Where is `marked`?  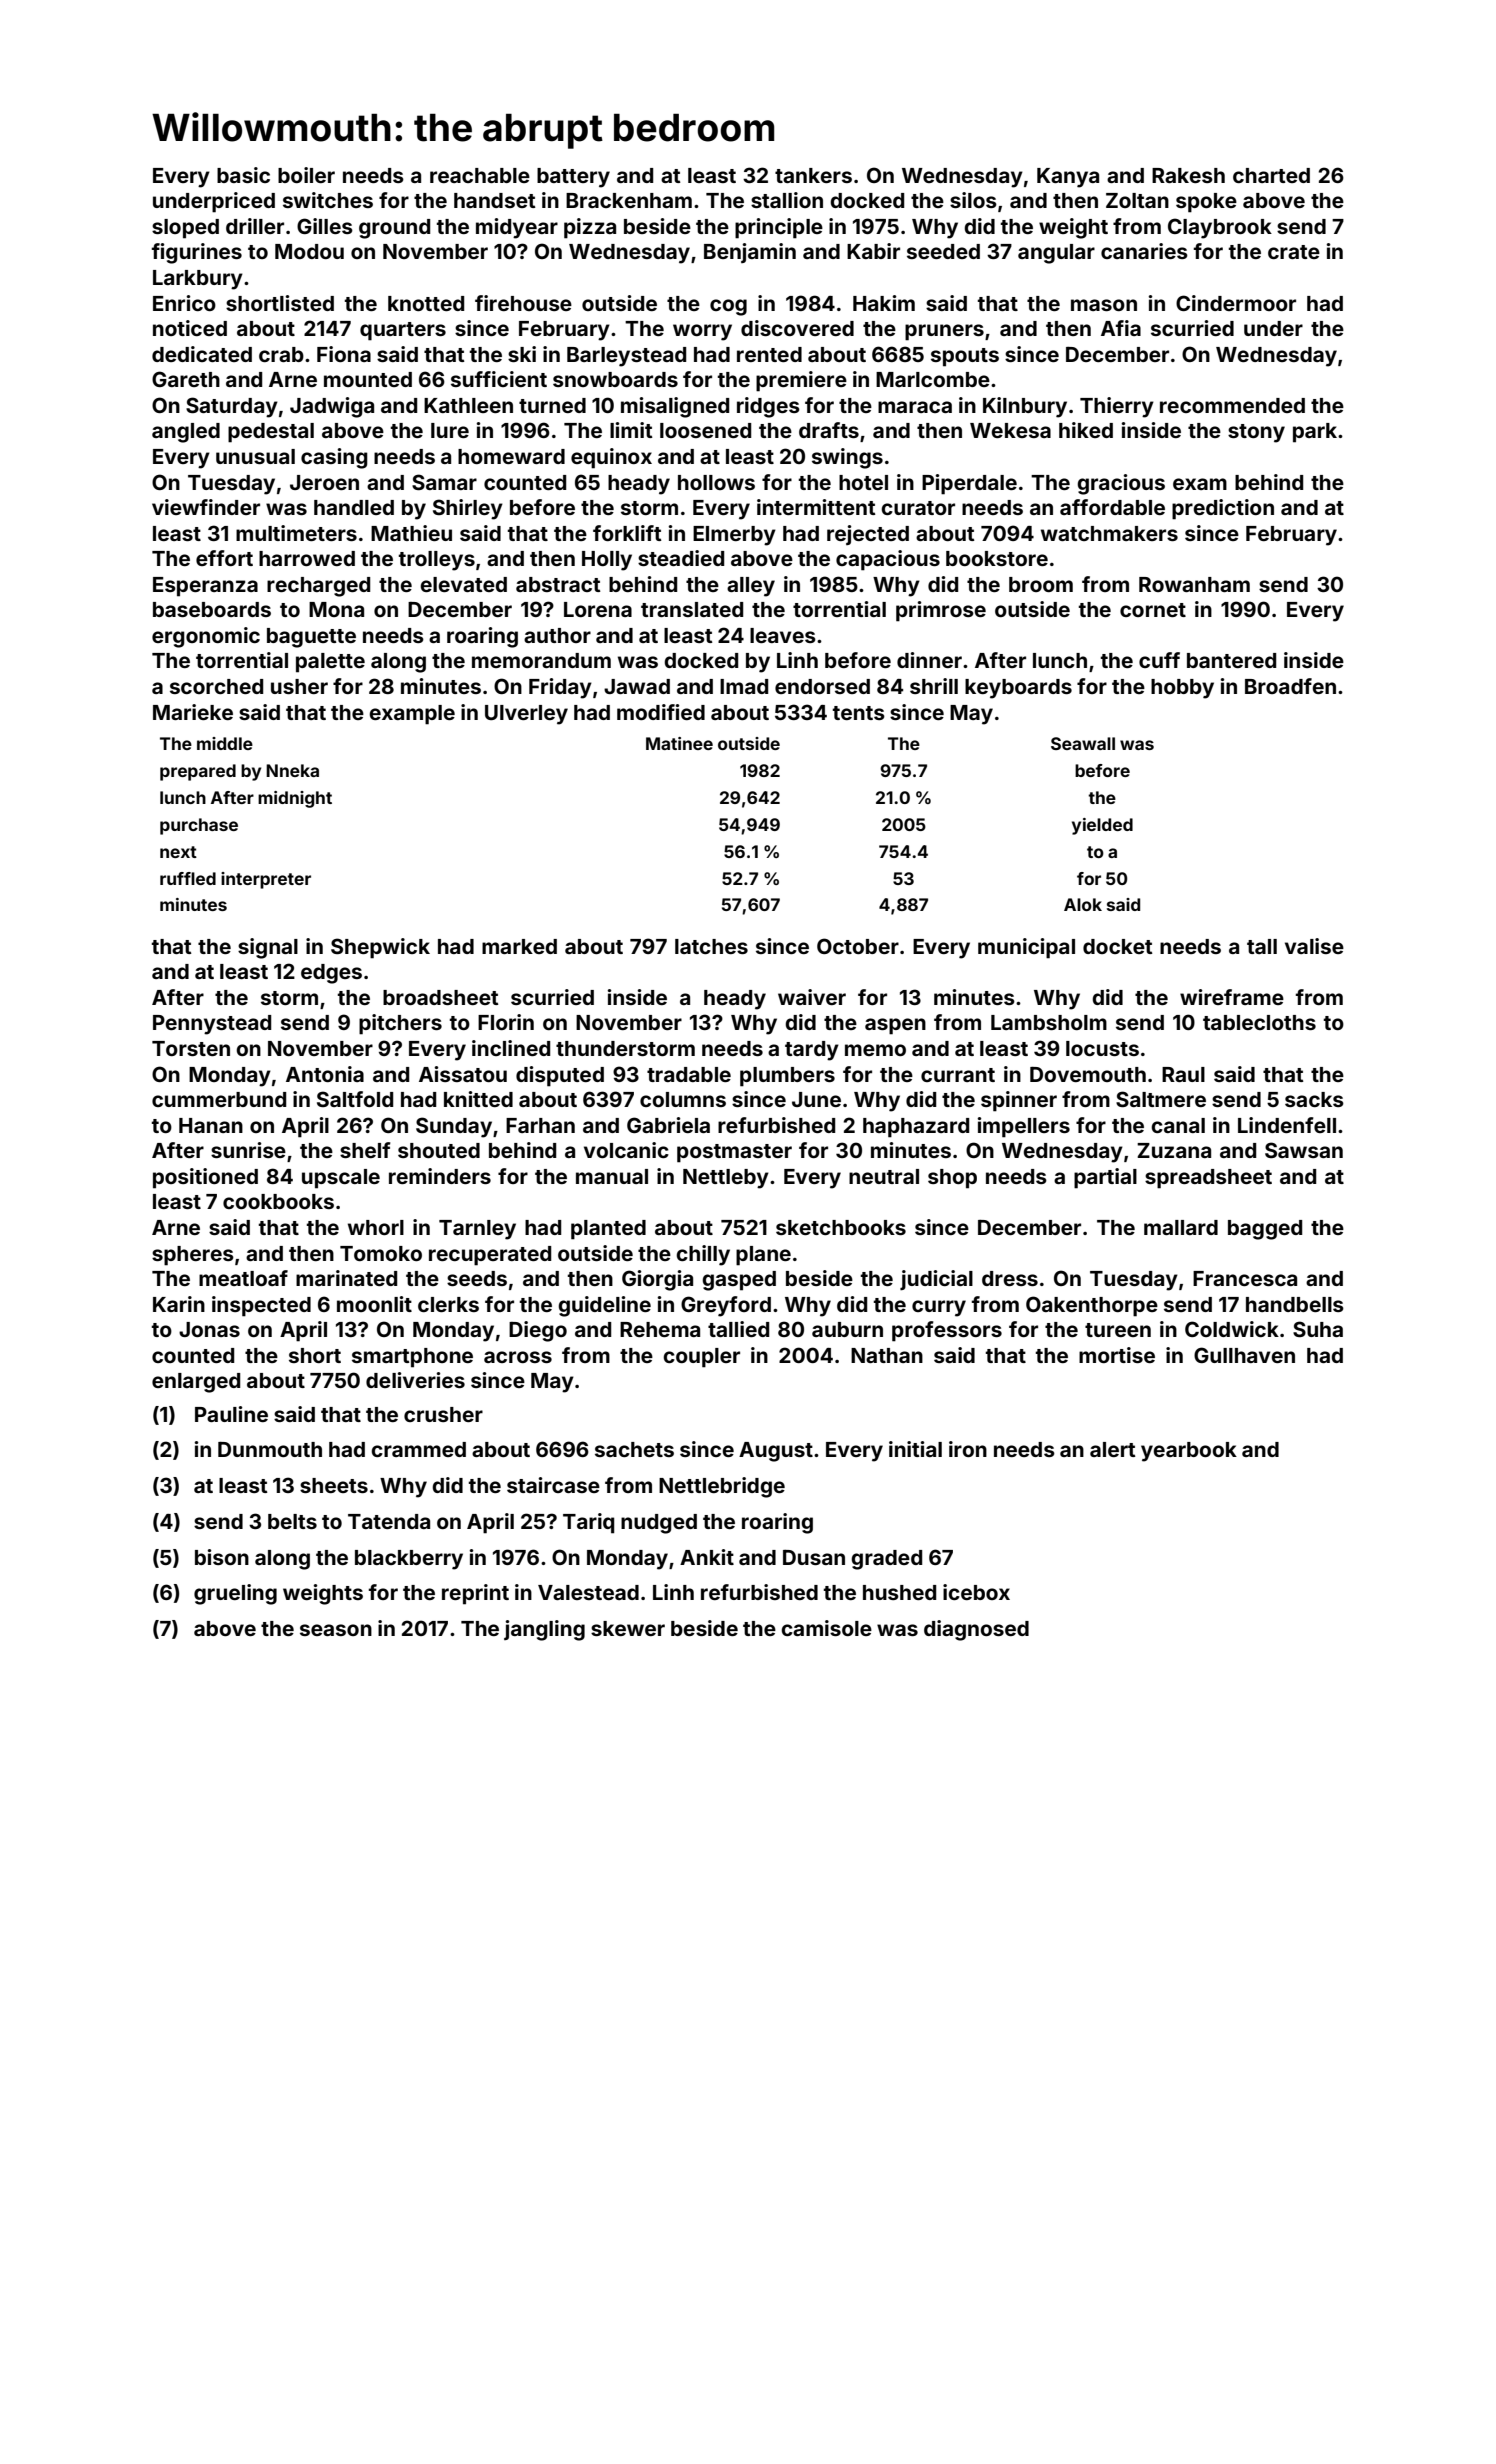 marked is located at coordinates (519, 946).
